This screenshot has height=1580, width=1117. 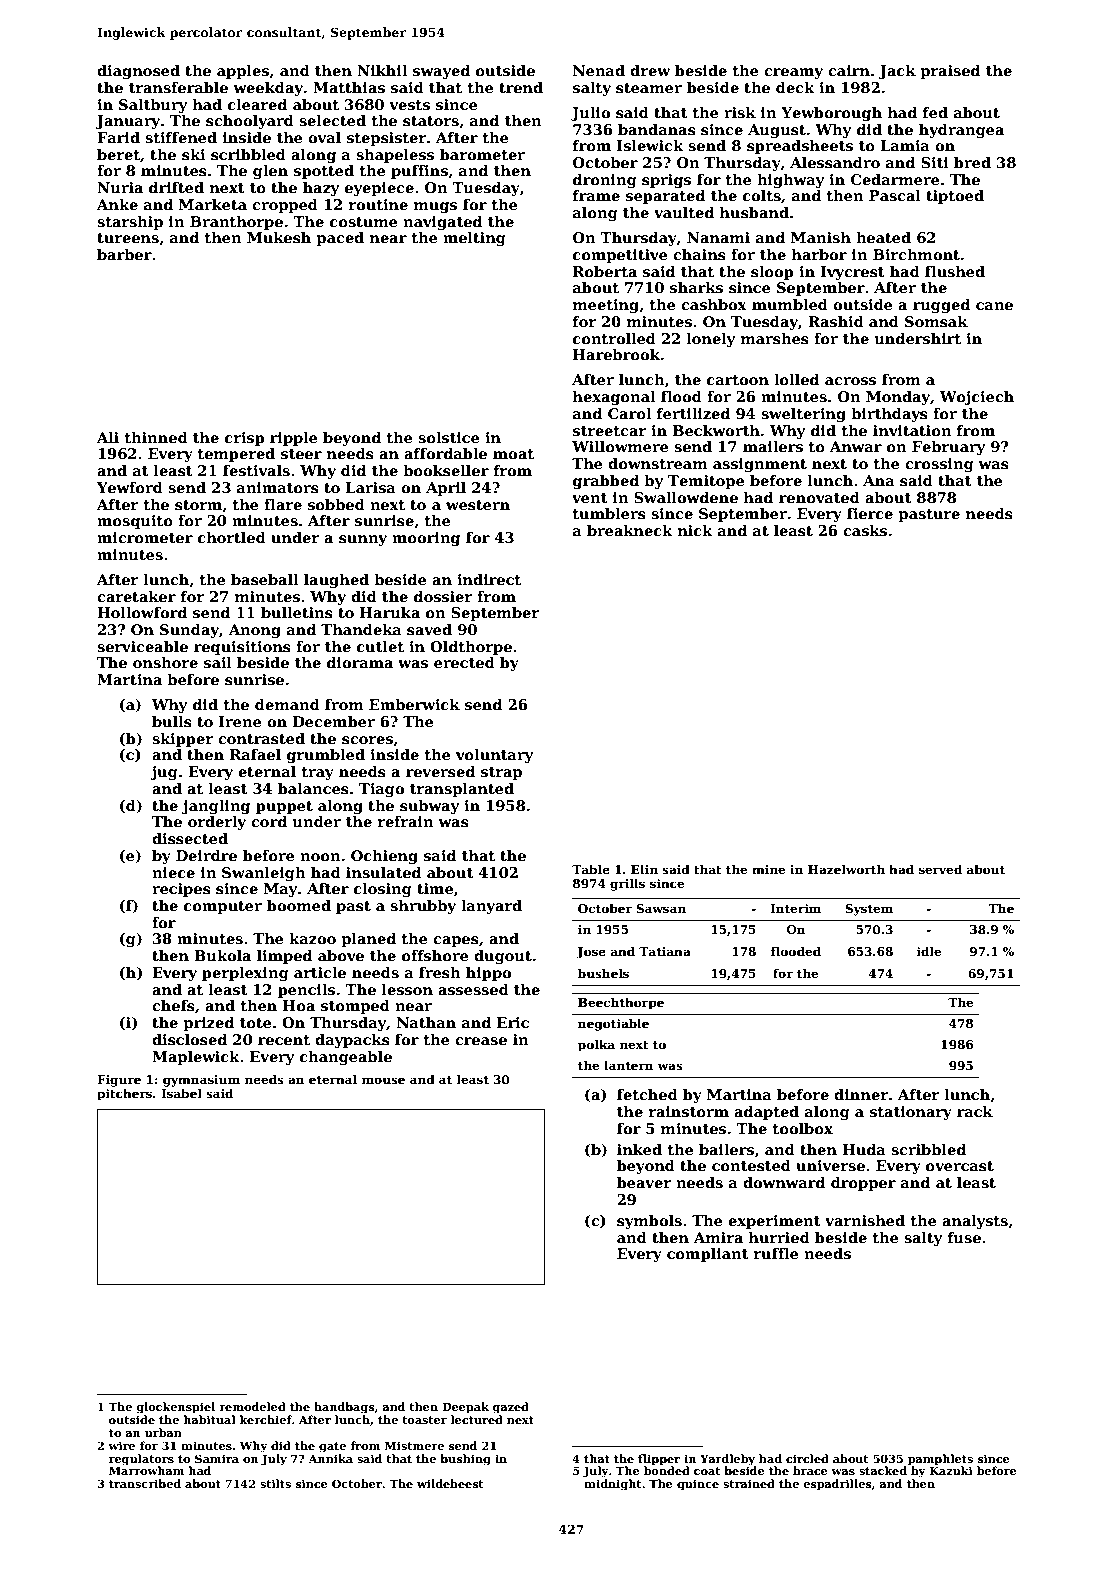 What do you see at coordinates (465, 1408) in the screenshot?
I see `Deepak` at bounding box center [465, 1408].
